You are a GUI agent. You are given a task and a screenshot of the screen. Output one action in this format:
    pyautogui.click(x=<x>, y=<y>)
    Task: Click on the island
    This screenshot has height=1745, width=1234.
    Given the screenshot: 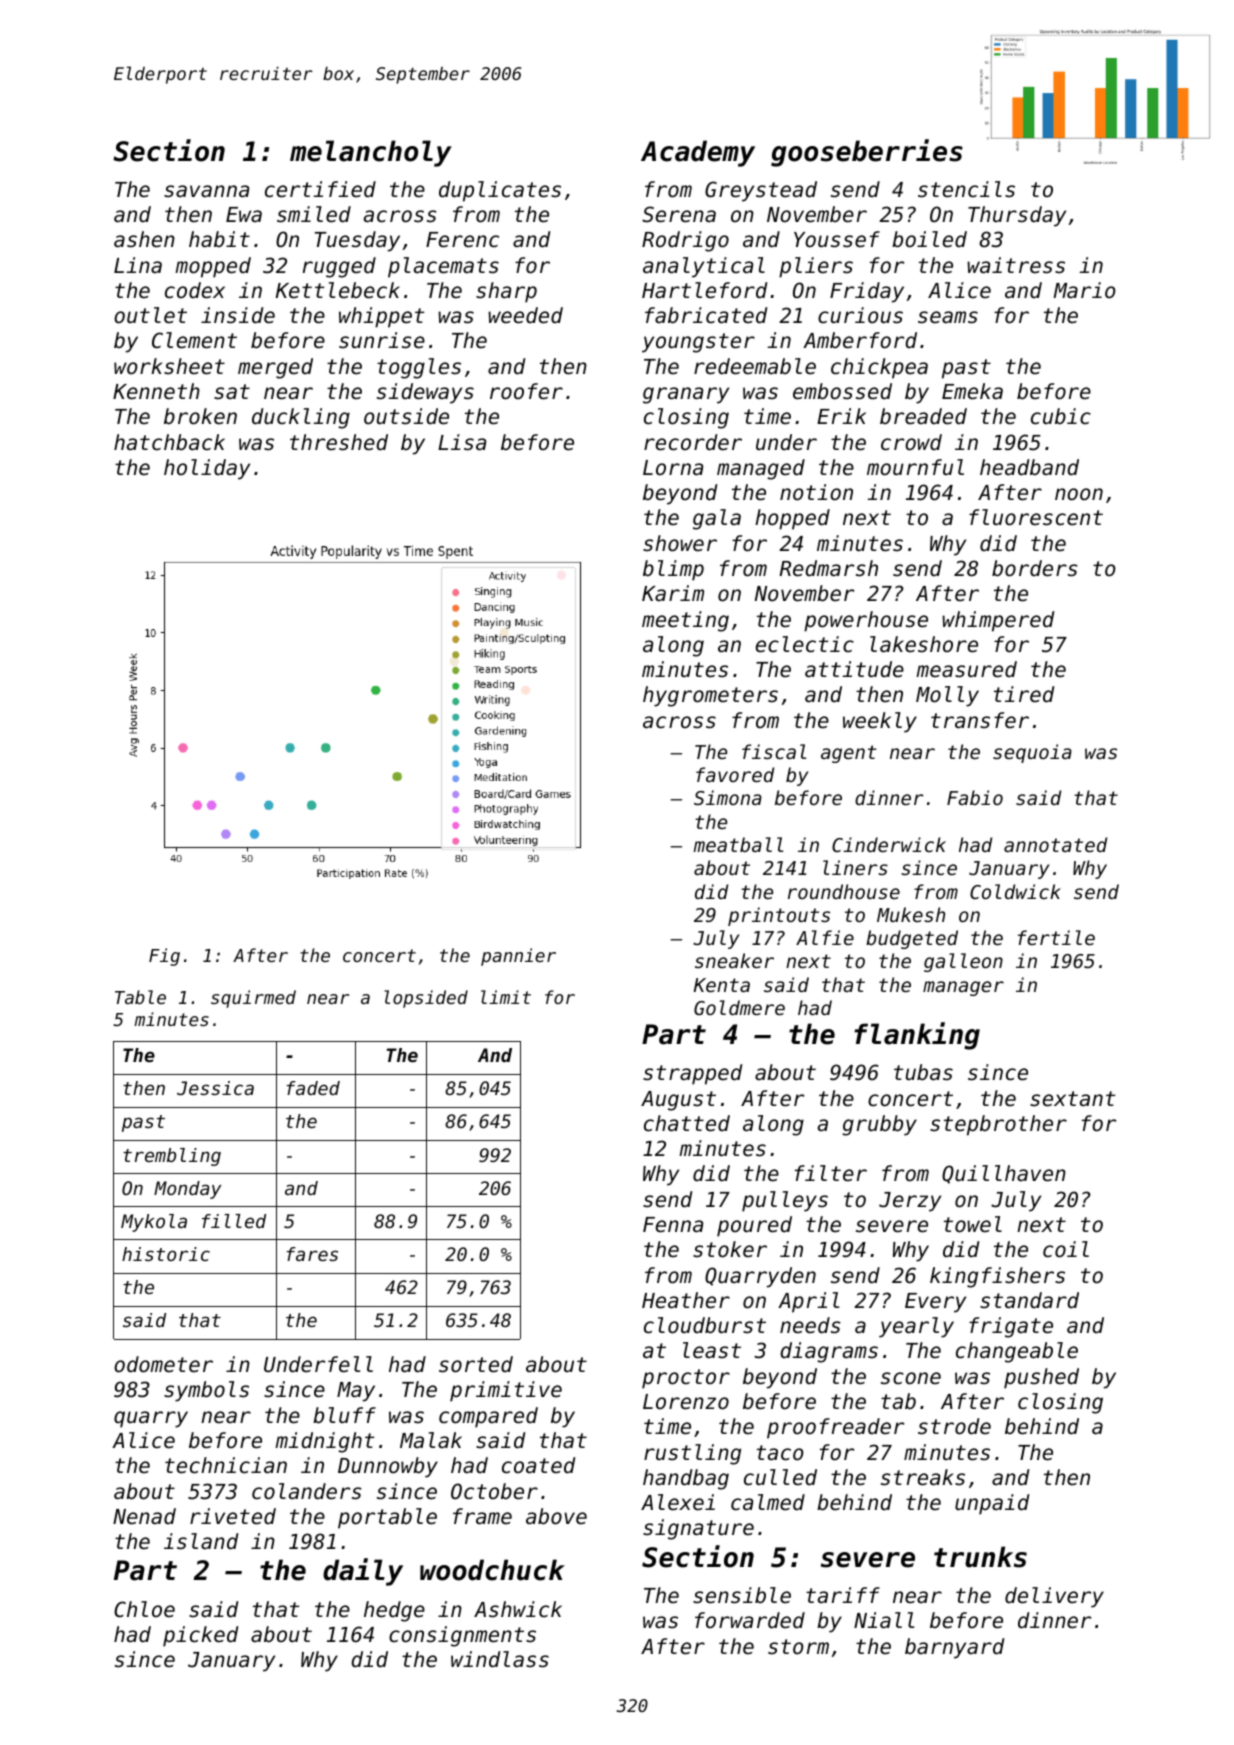 What is the action you would take?
    pyautogui.click(x=201, y=1541)
